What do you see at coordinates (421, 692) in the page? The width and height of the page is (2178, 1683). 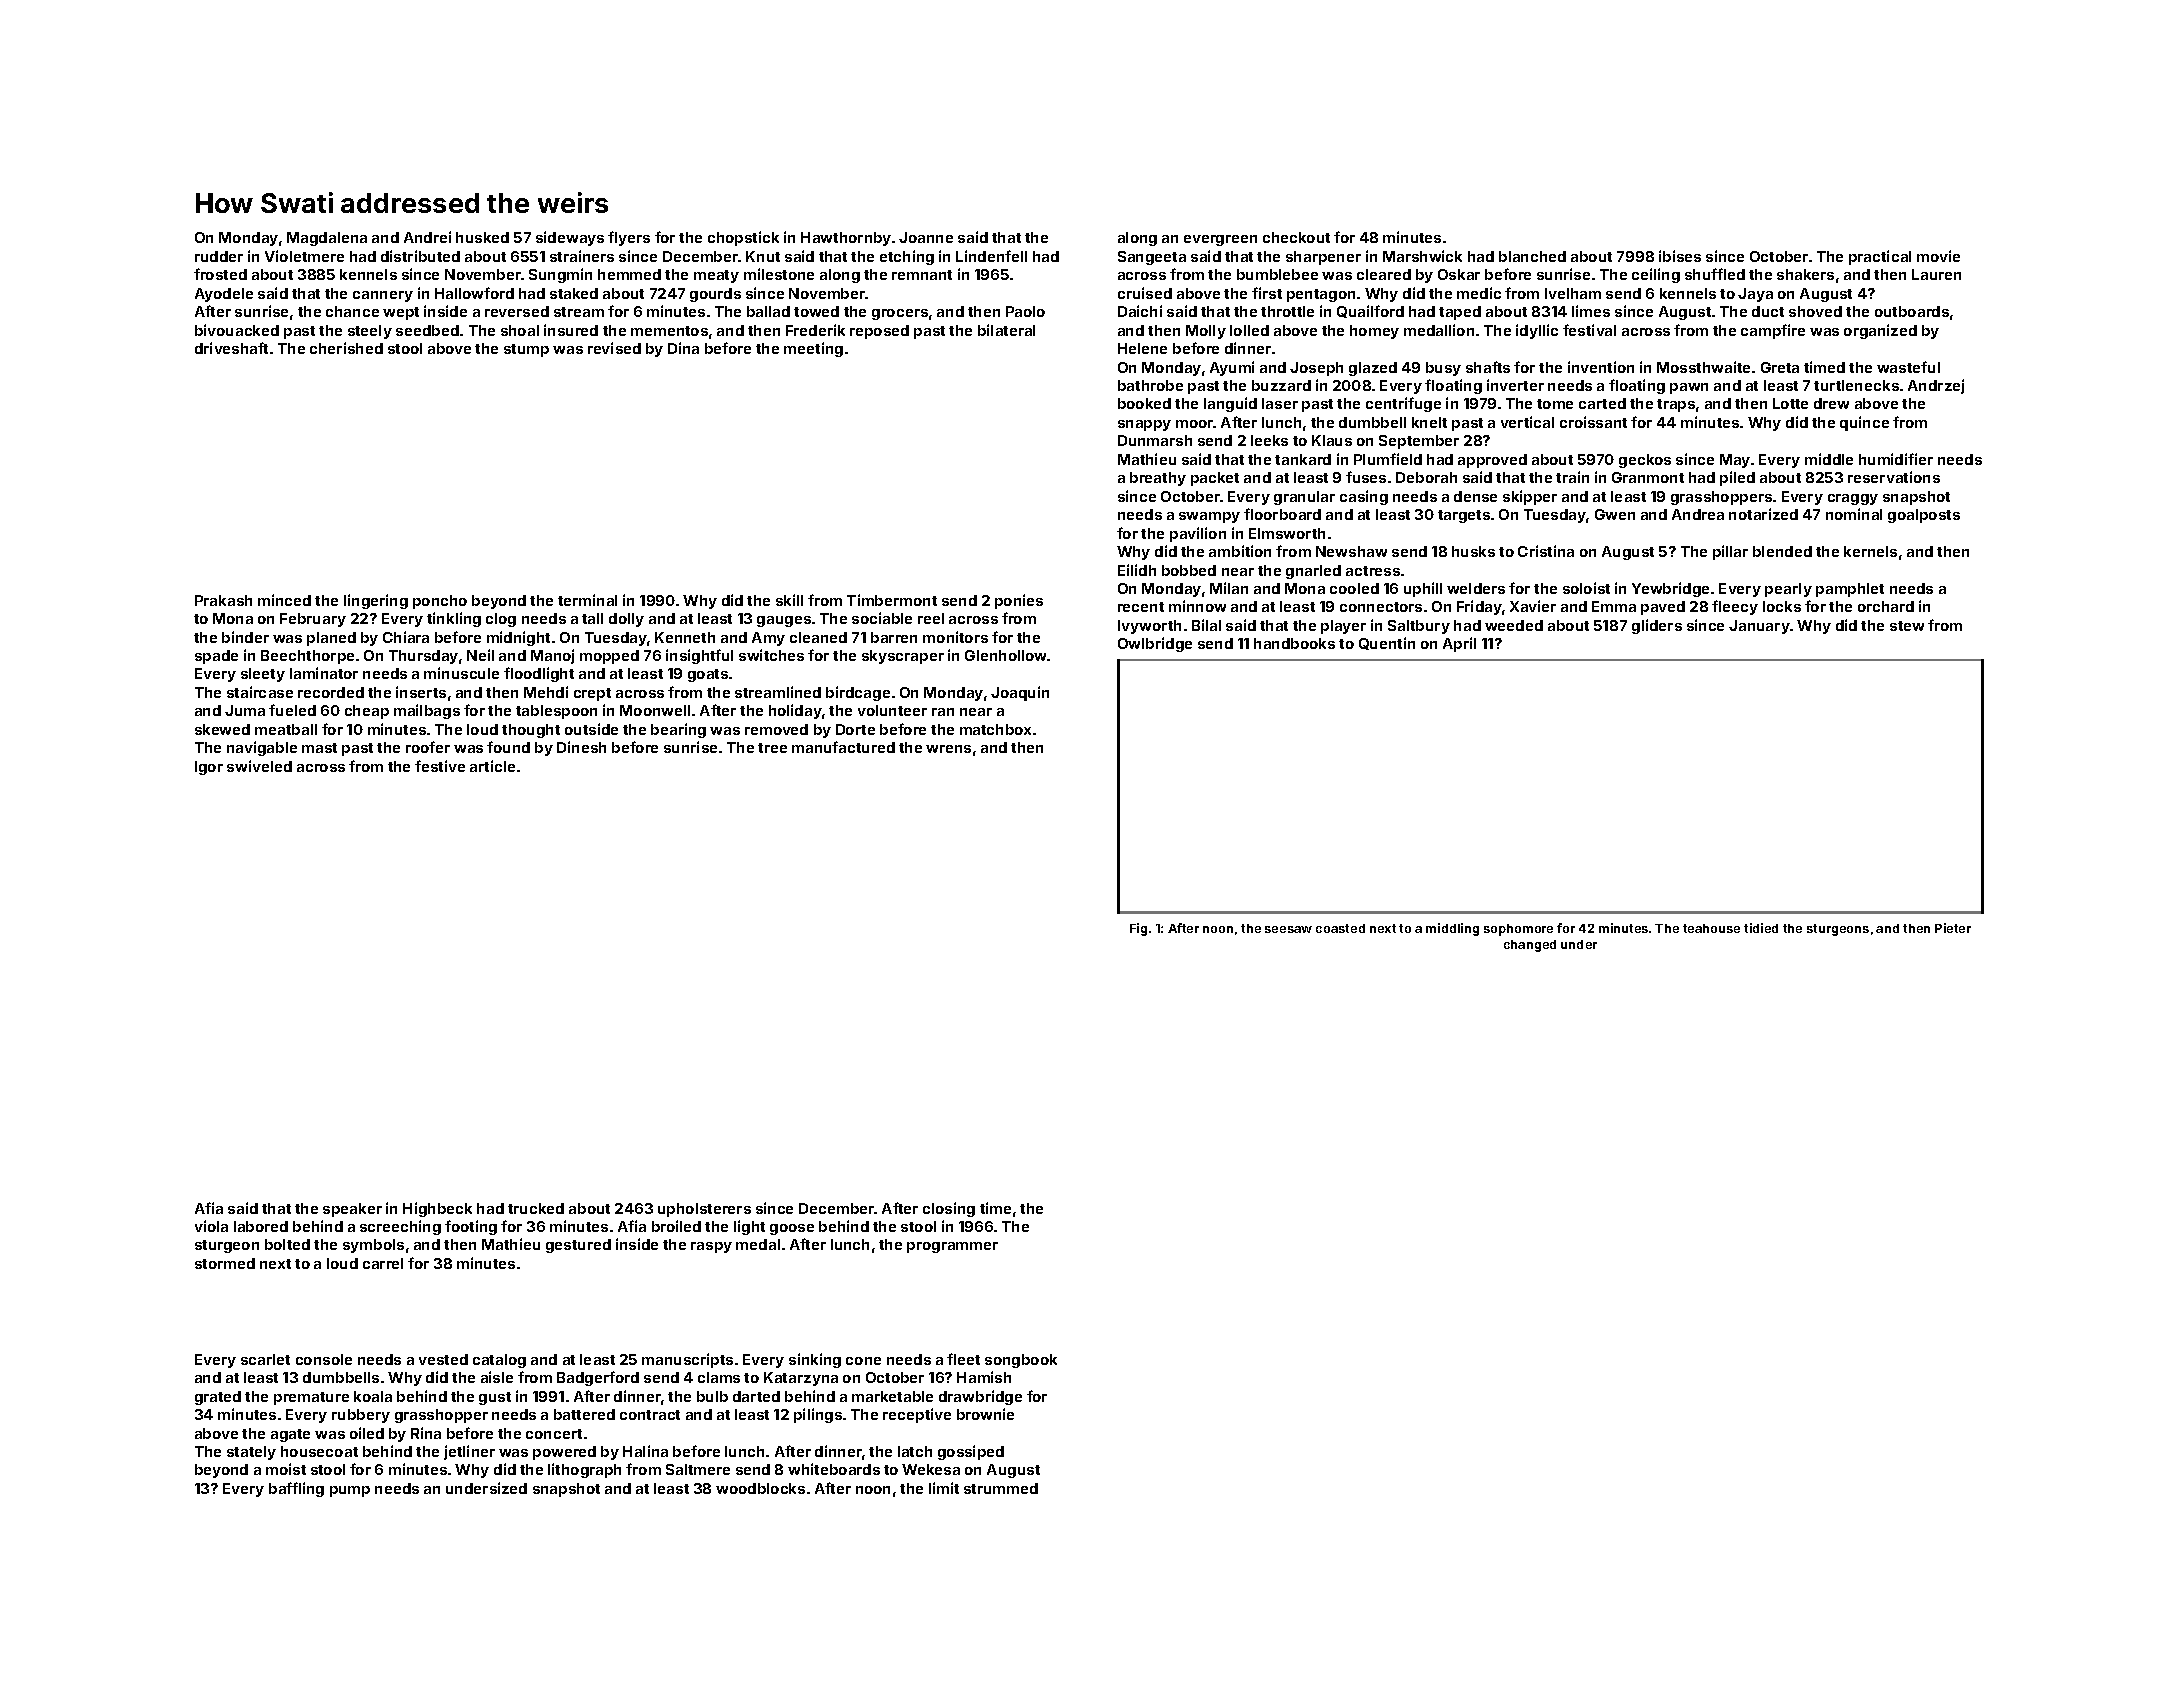 I see `inserts` at bounding box center [421, 692].
